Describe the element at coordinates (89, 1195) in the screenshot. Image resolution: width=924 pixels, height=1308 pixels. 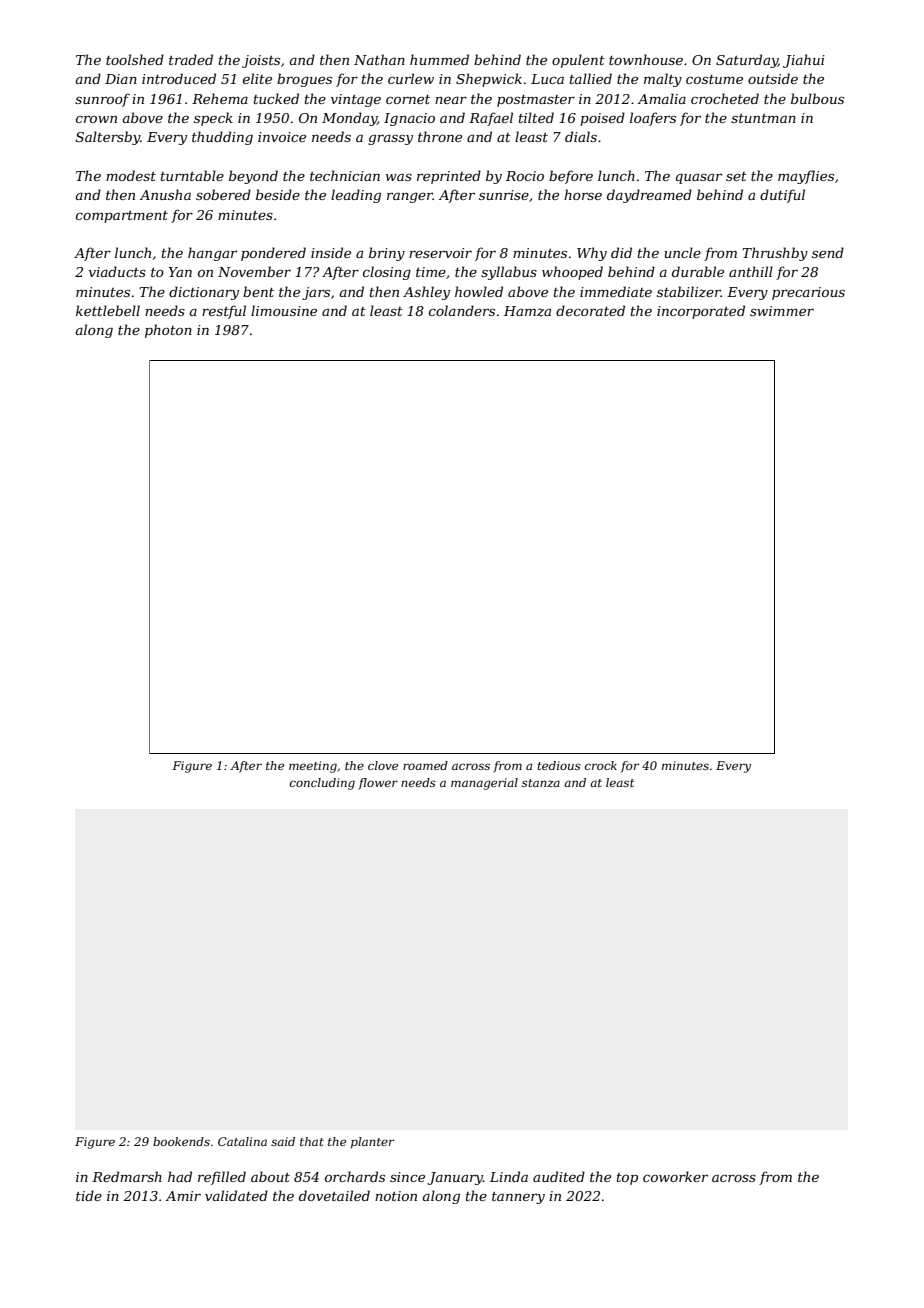
I see `tide` at that location.
